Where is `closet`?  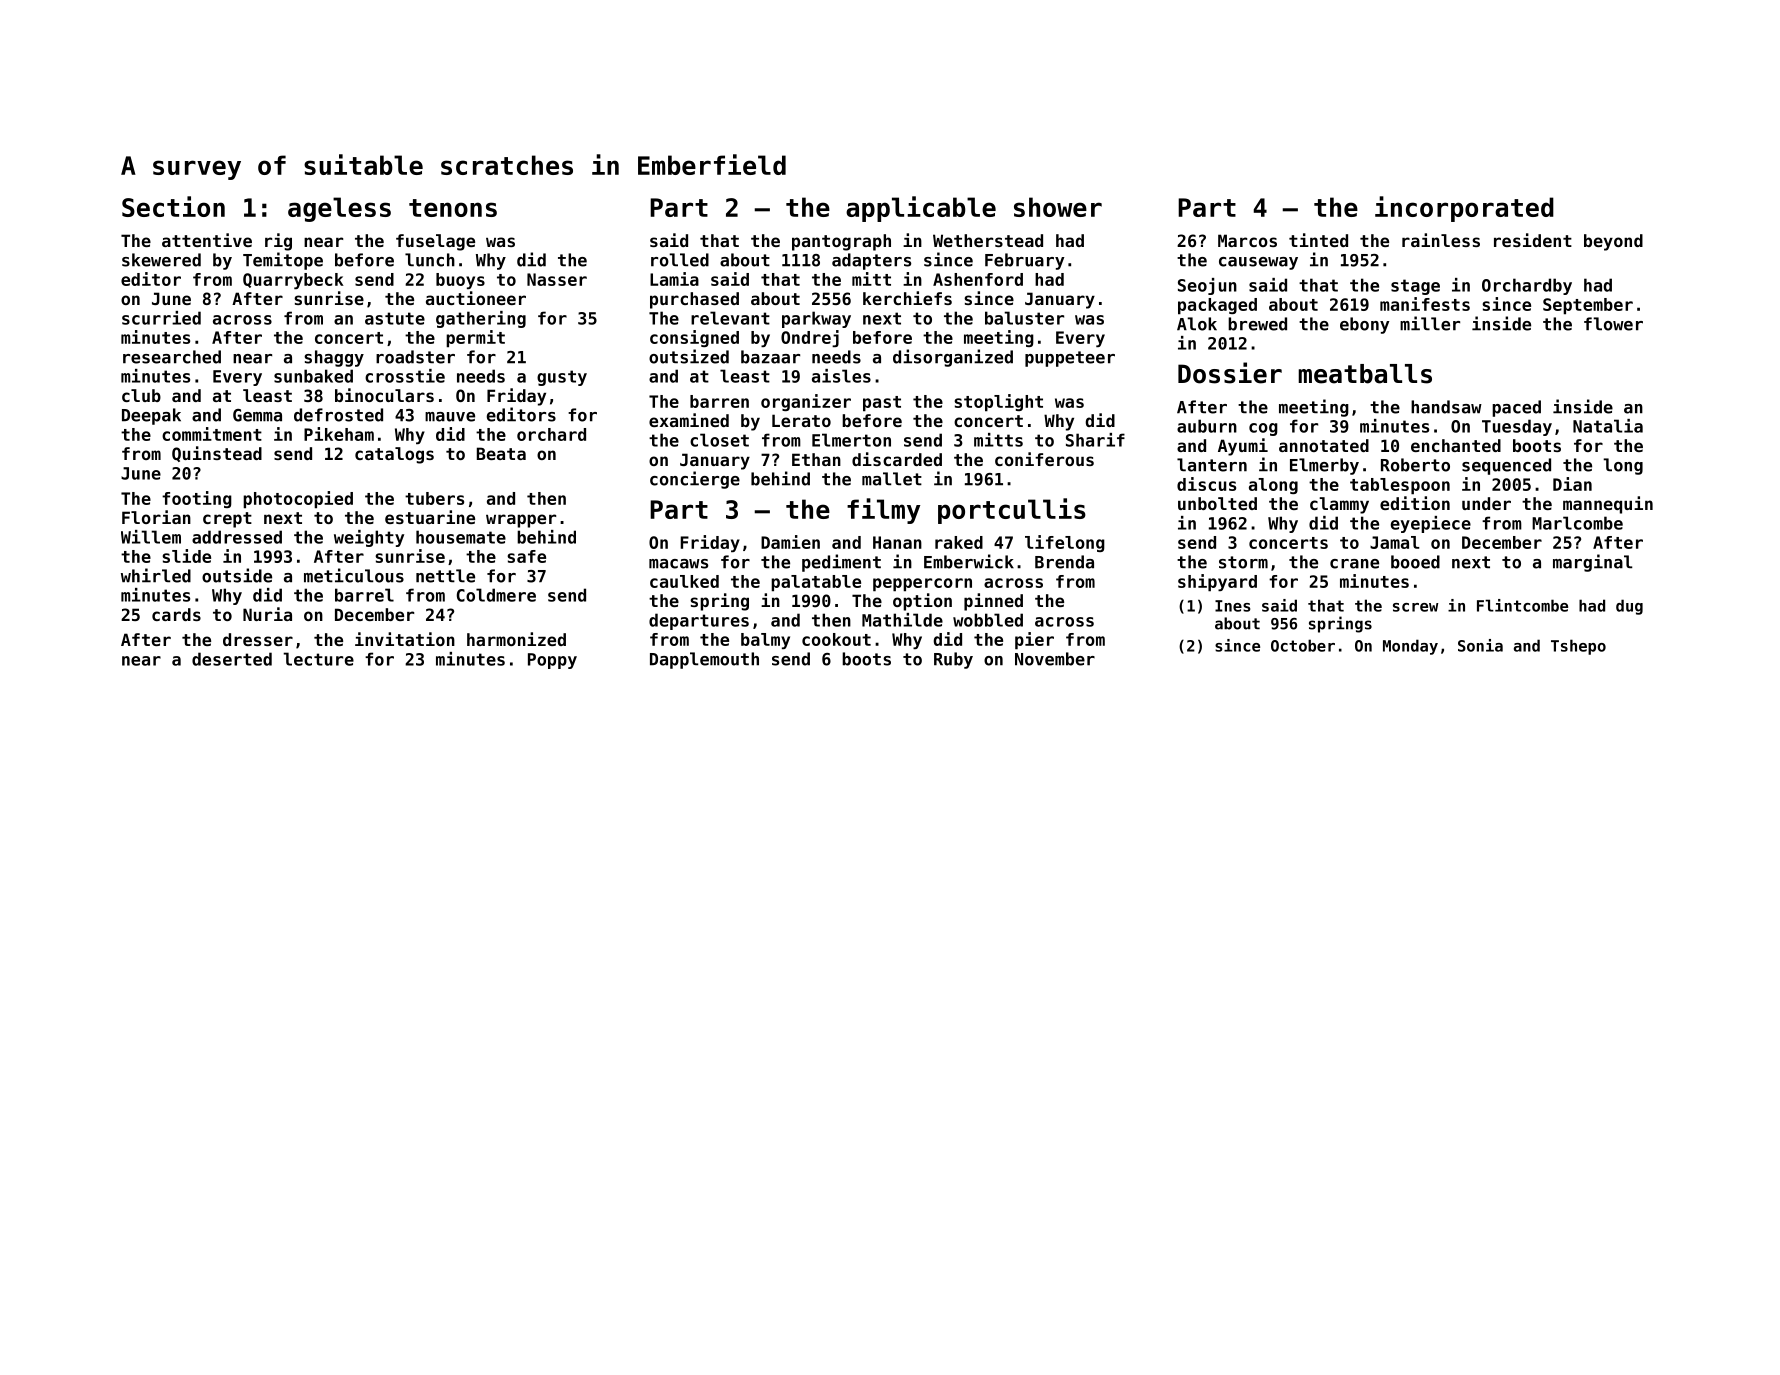 closet is located at coordinates (719, 440).
